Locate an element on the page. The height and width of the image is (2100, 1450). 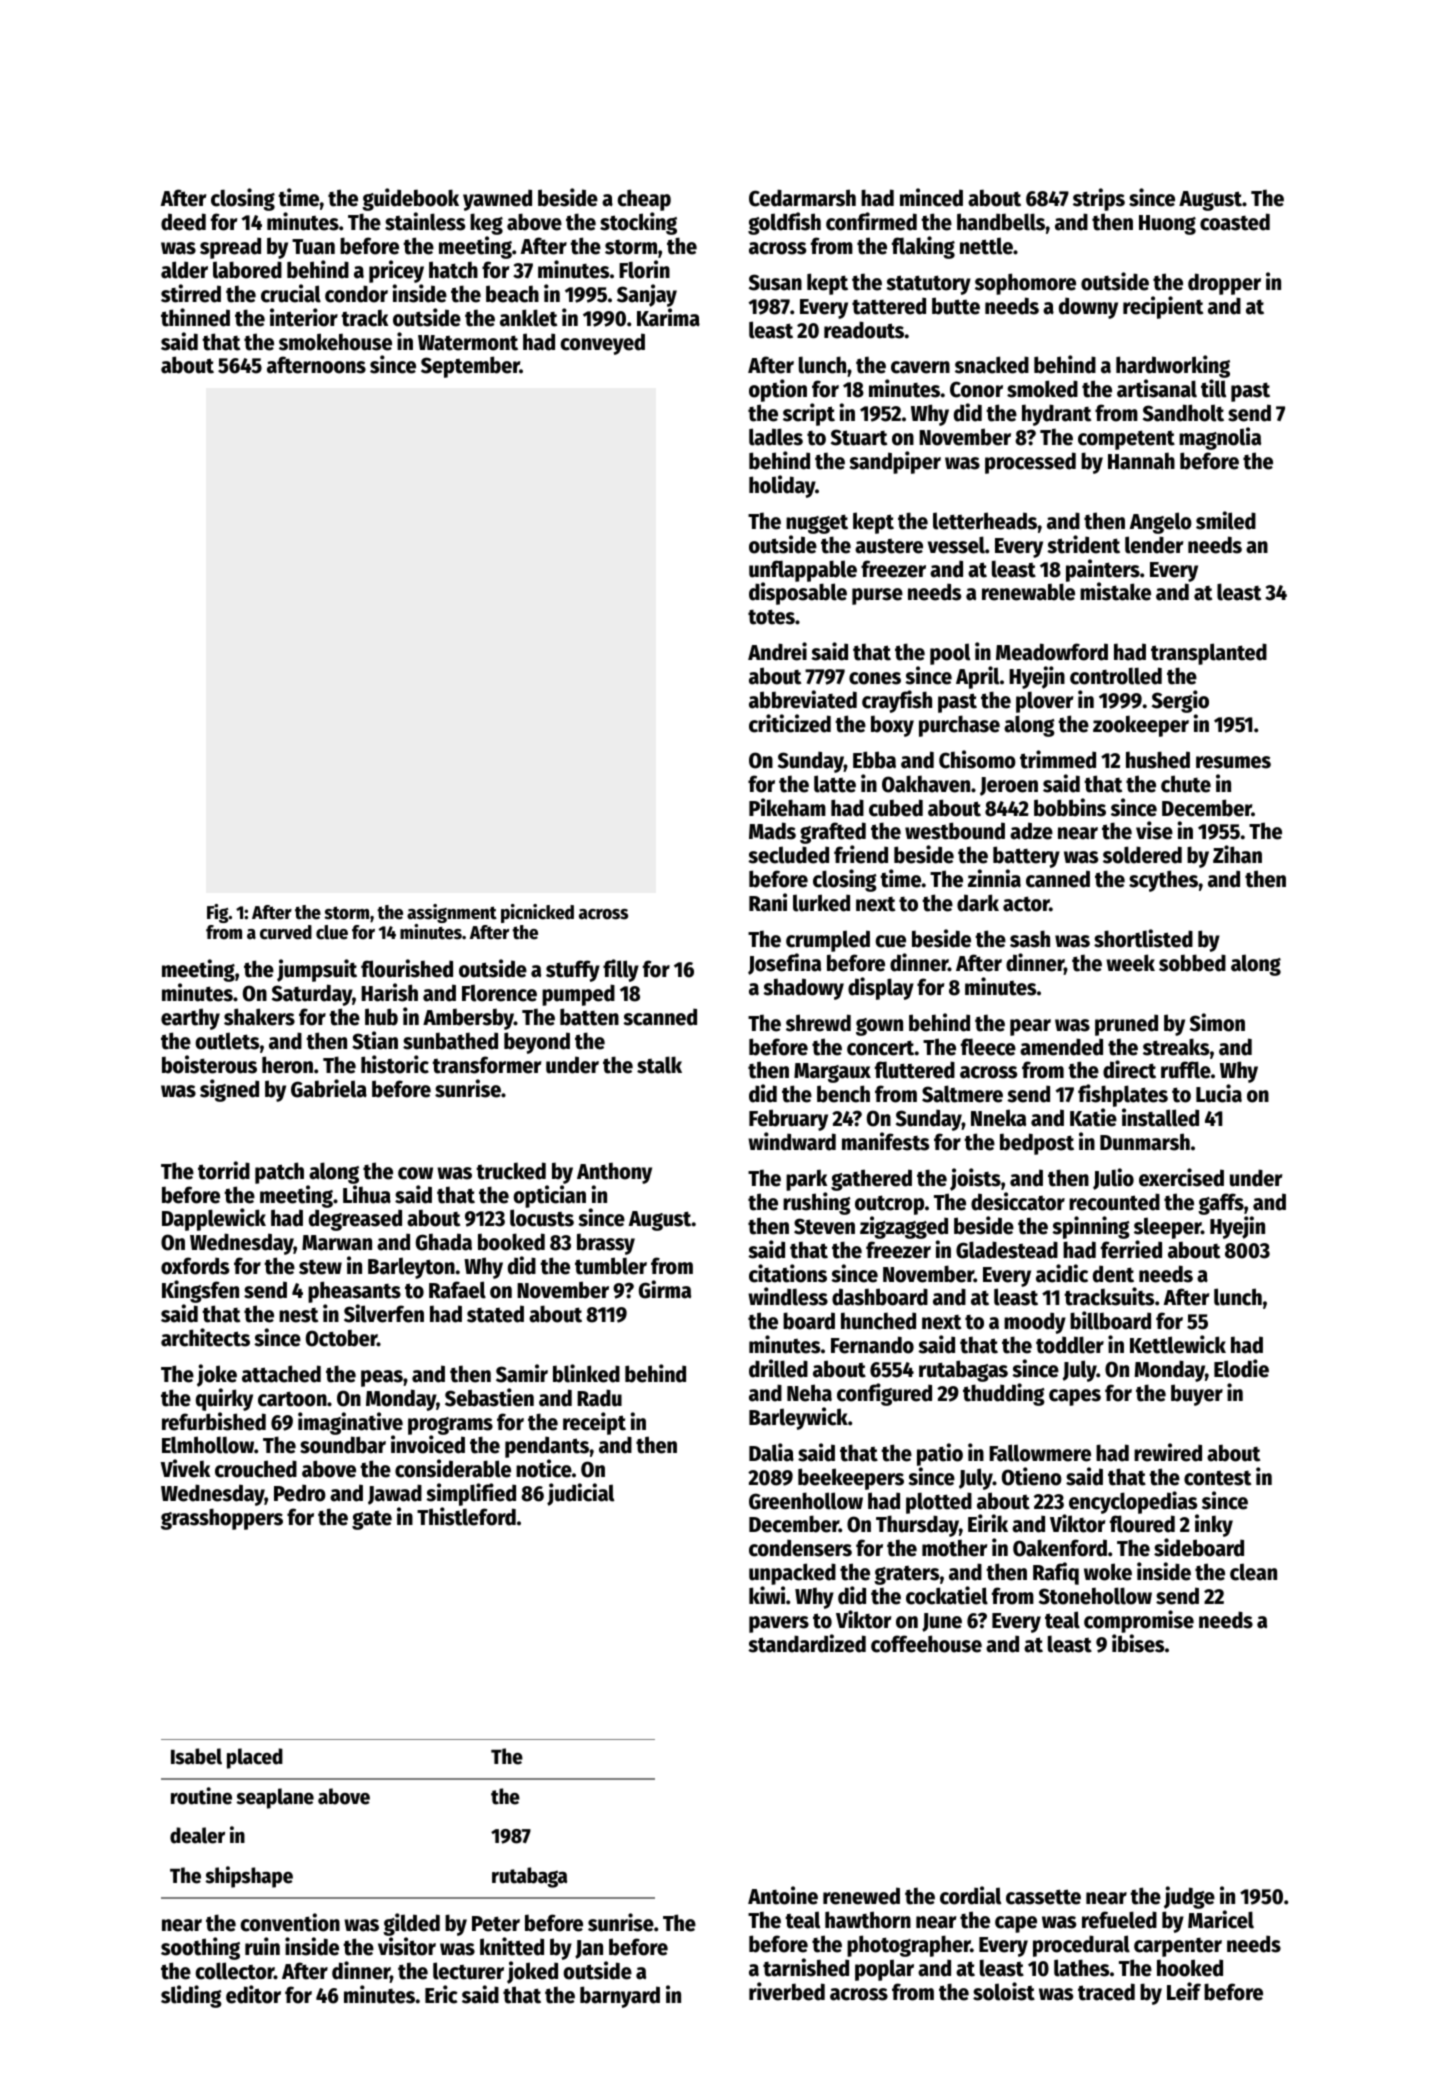
sash is located at coordinates (1030, 939).
